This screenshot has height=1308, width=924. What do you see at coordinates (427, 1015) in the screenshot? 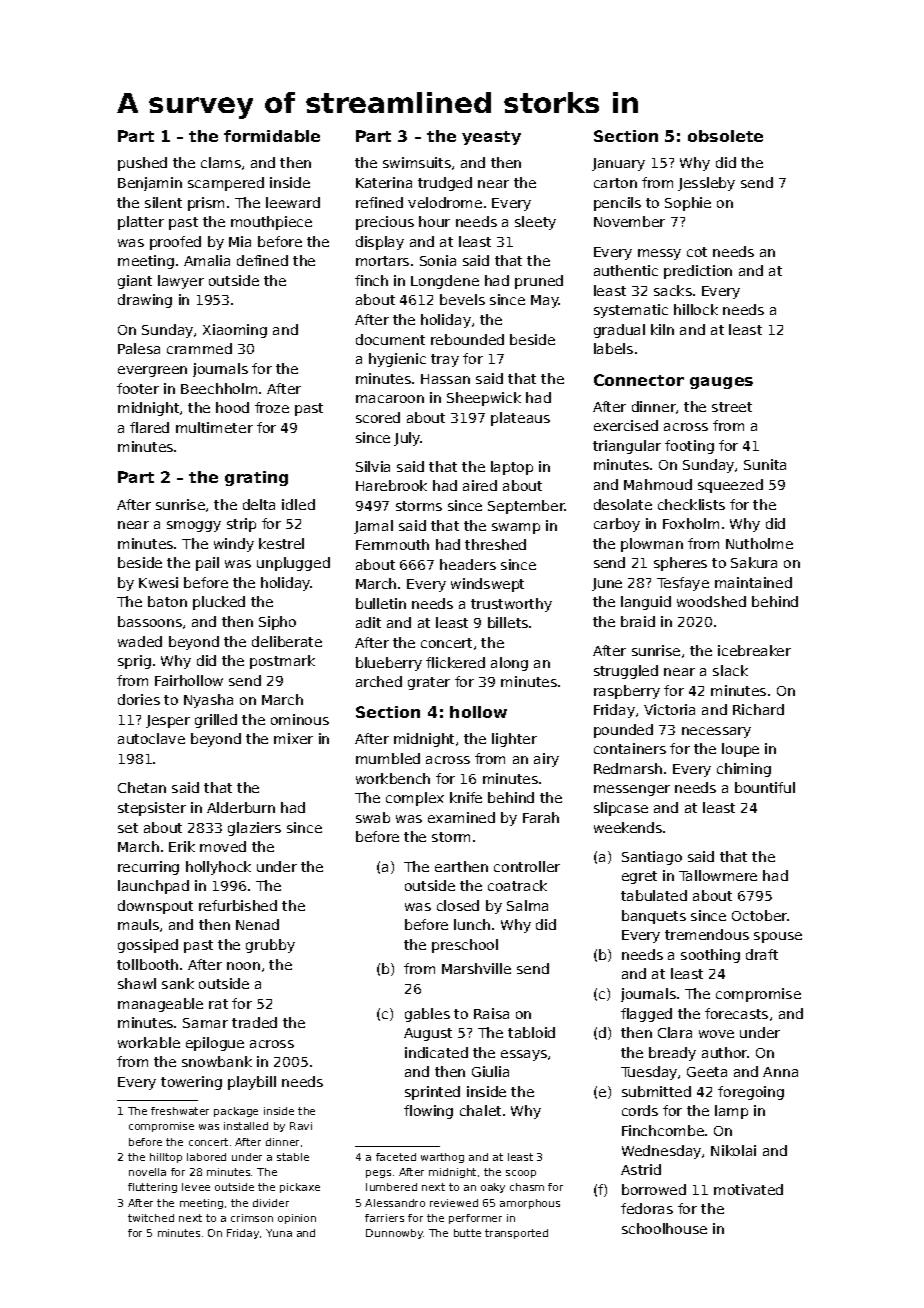
I see `gables` at bounding box center [427, 1015].
